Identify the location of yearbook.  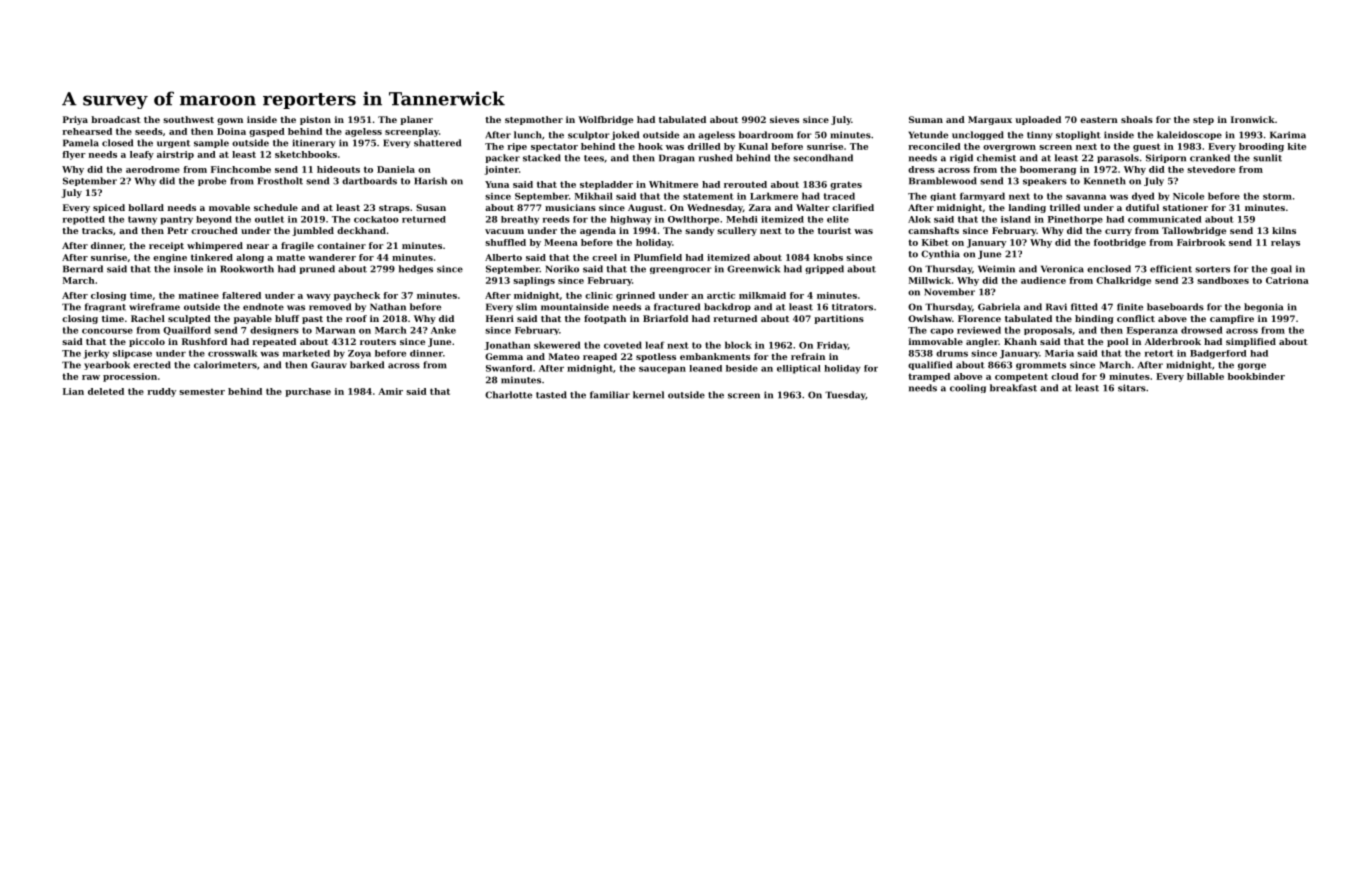
(107, 365).
